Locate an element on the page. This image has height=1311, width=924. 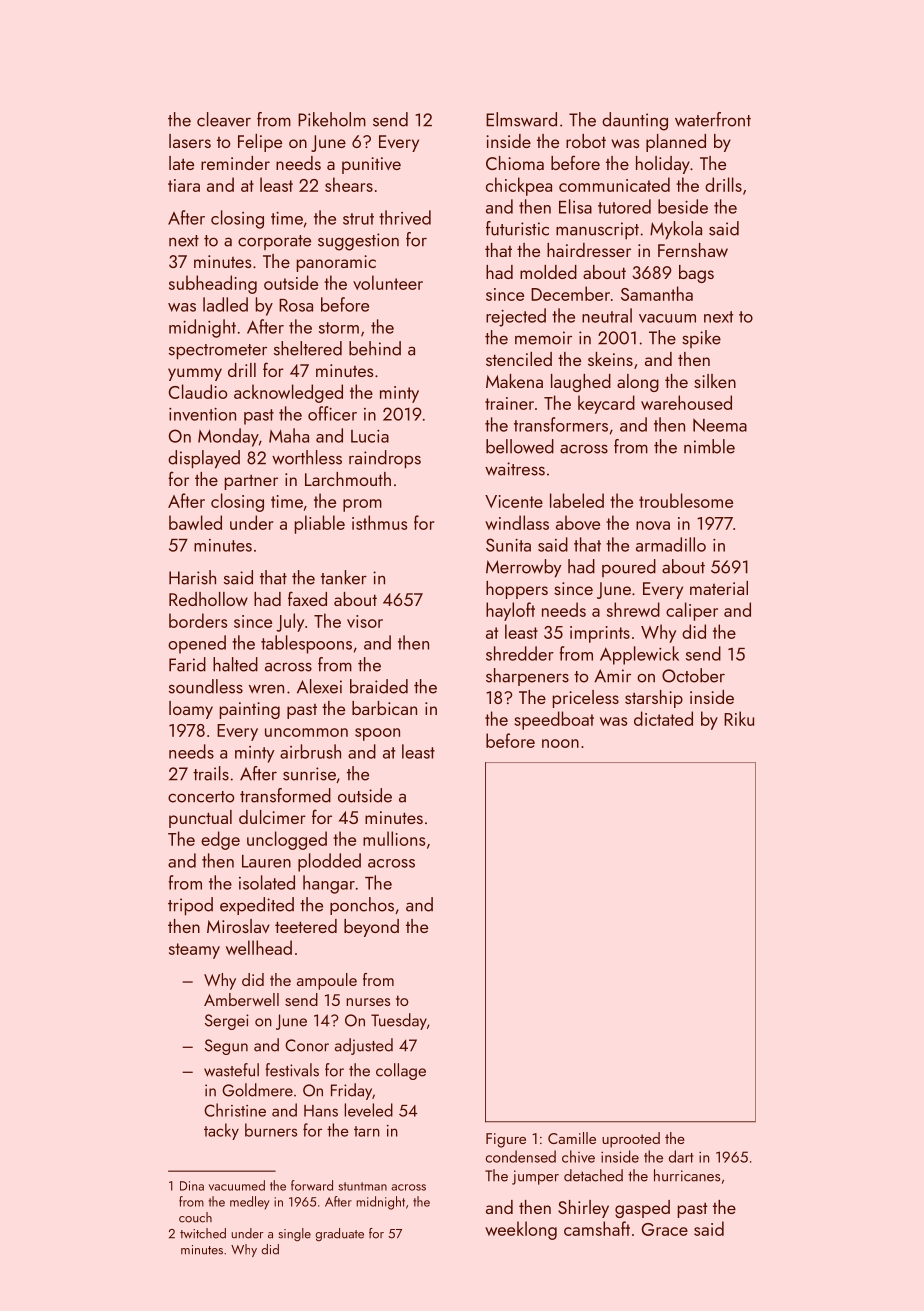
Dina is located at coordinates (192, 1186).
